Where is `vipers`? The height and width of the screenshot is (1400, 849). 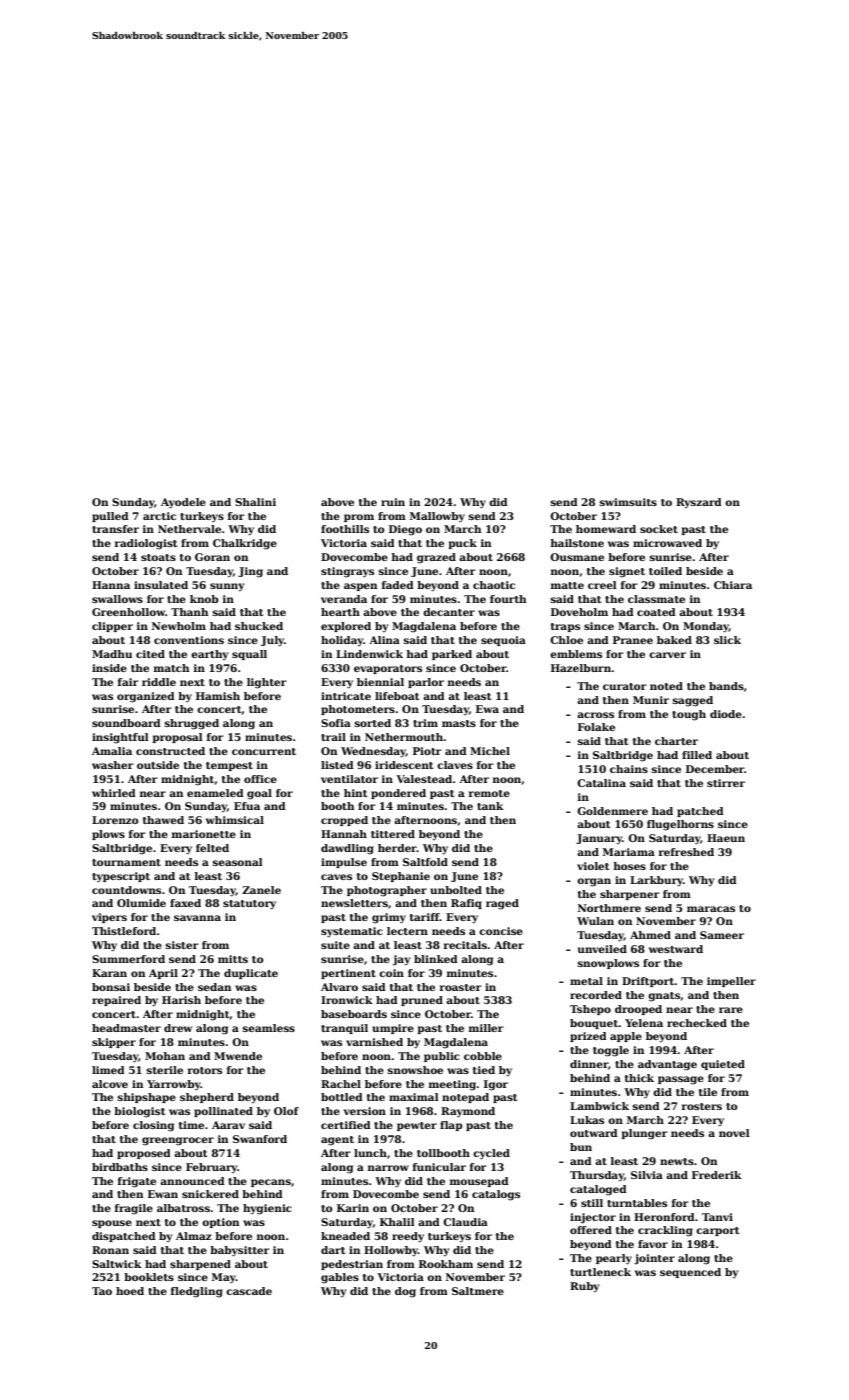 vipers is located at coordinates (109, 918).
